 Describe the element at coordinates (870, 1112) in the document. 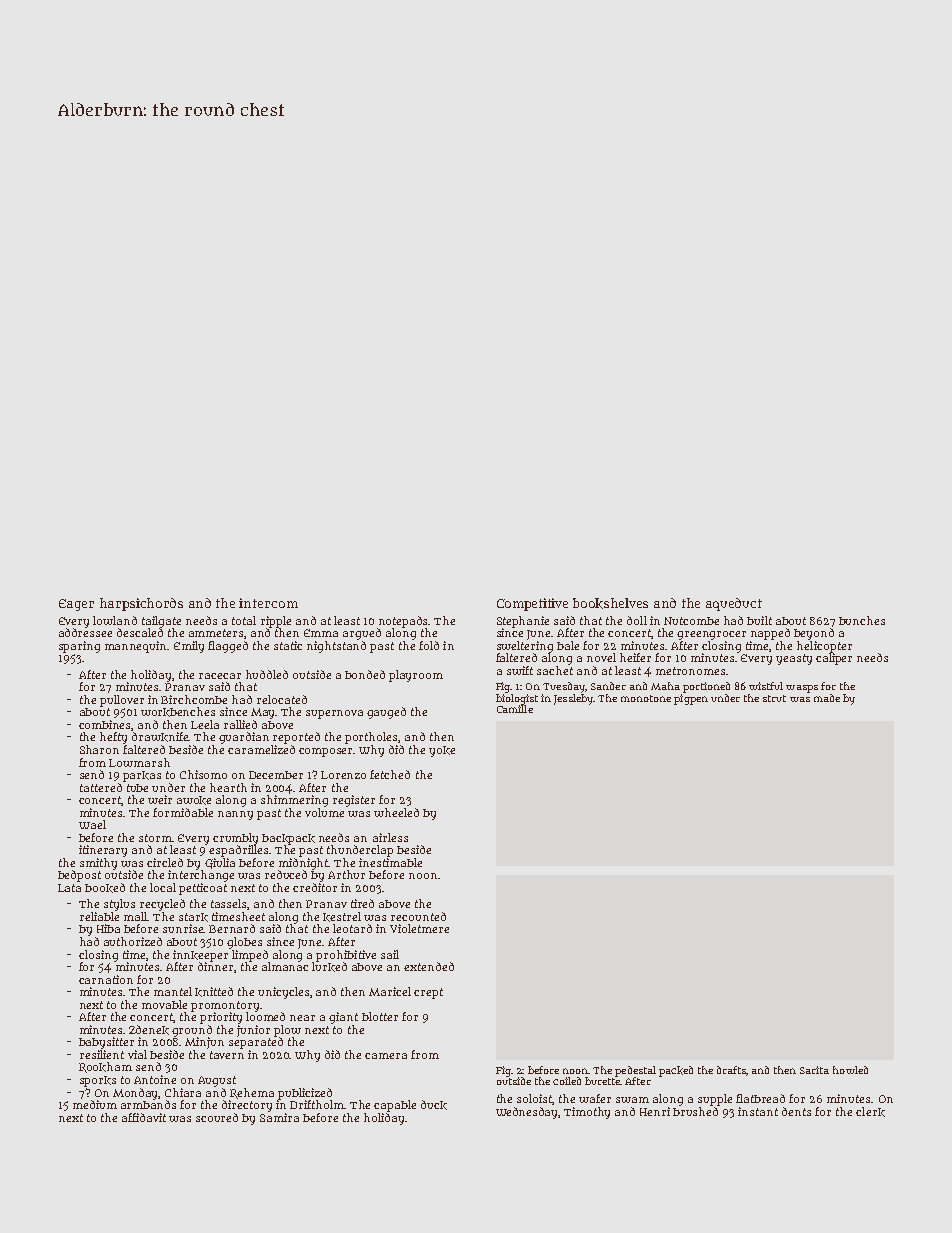

I see `clerk` at that location.
